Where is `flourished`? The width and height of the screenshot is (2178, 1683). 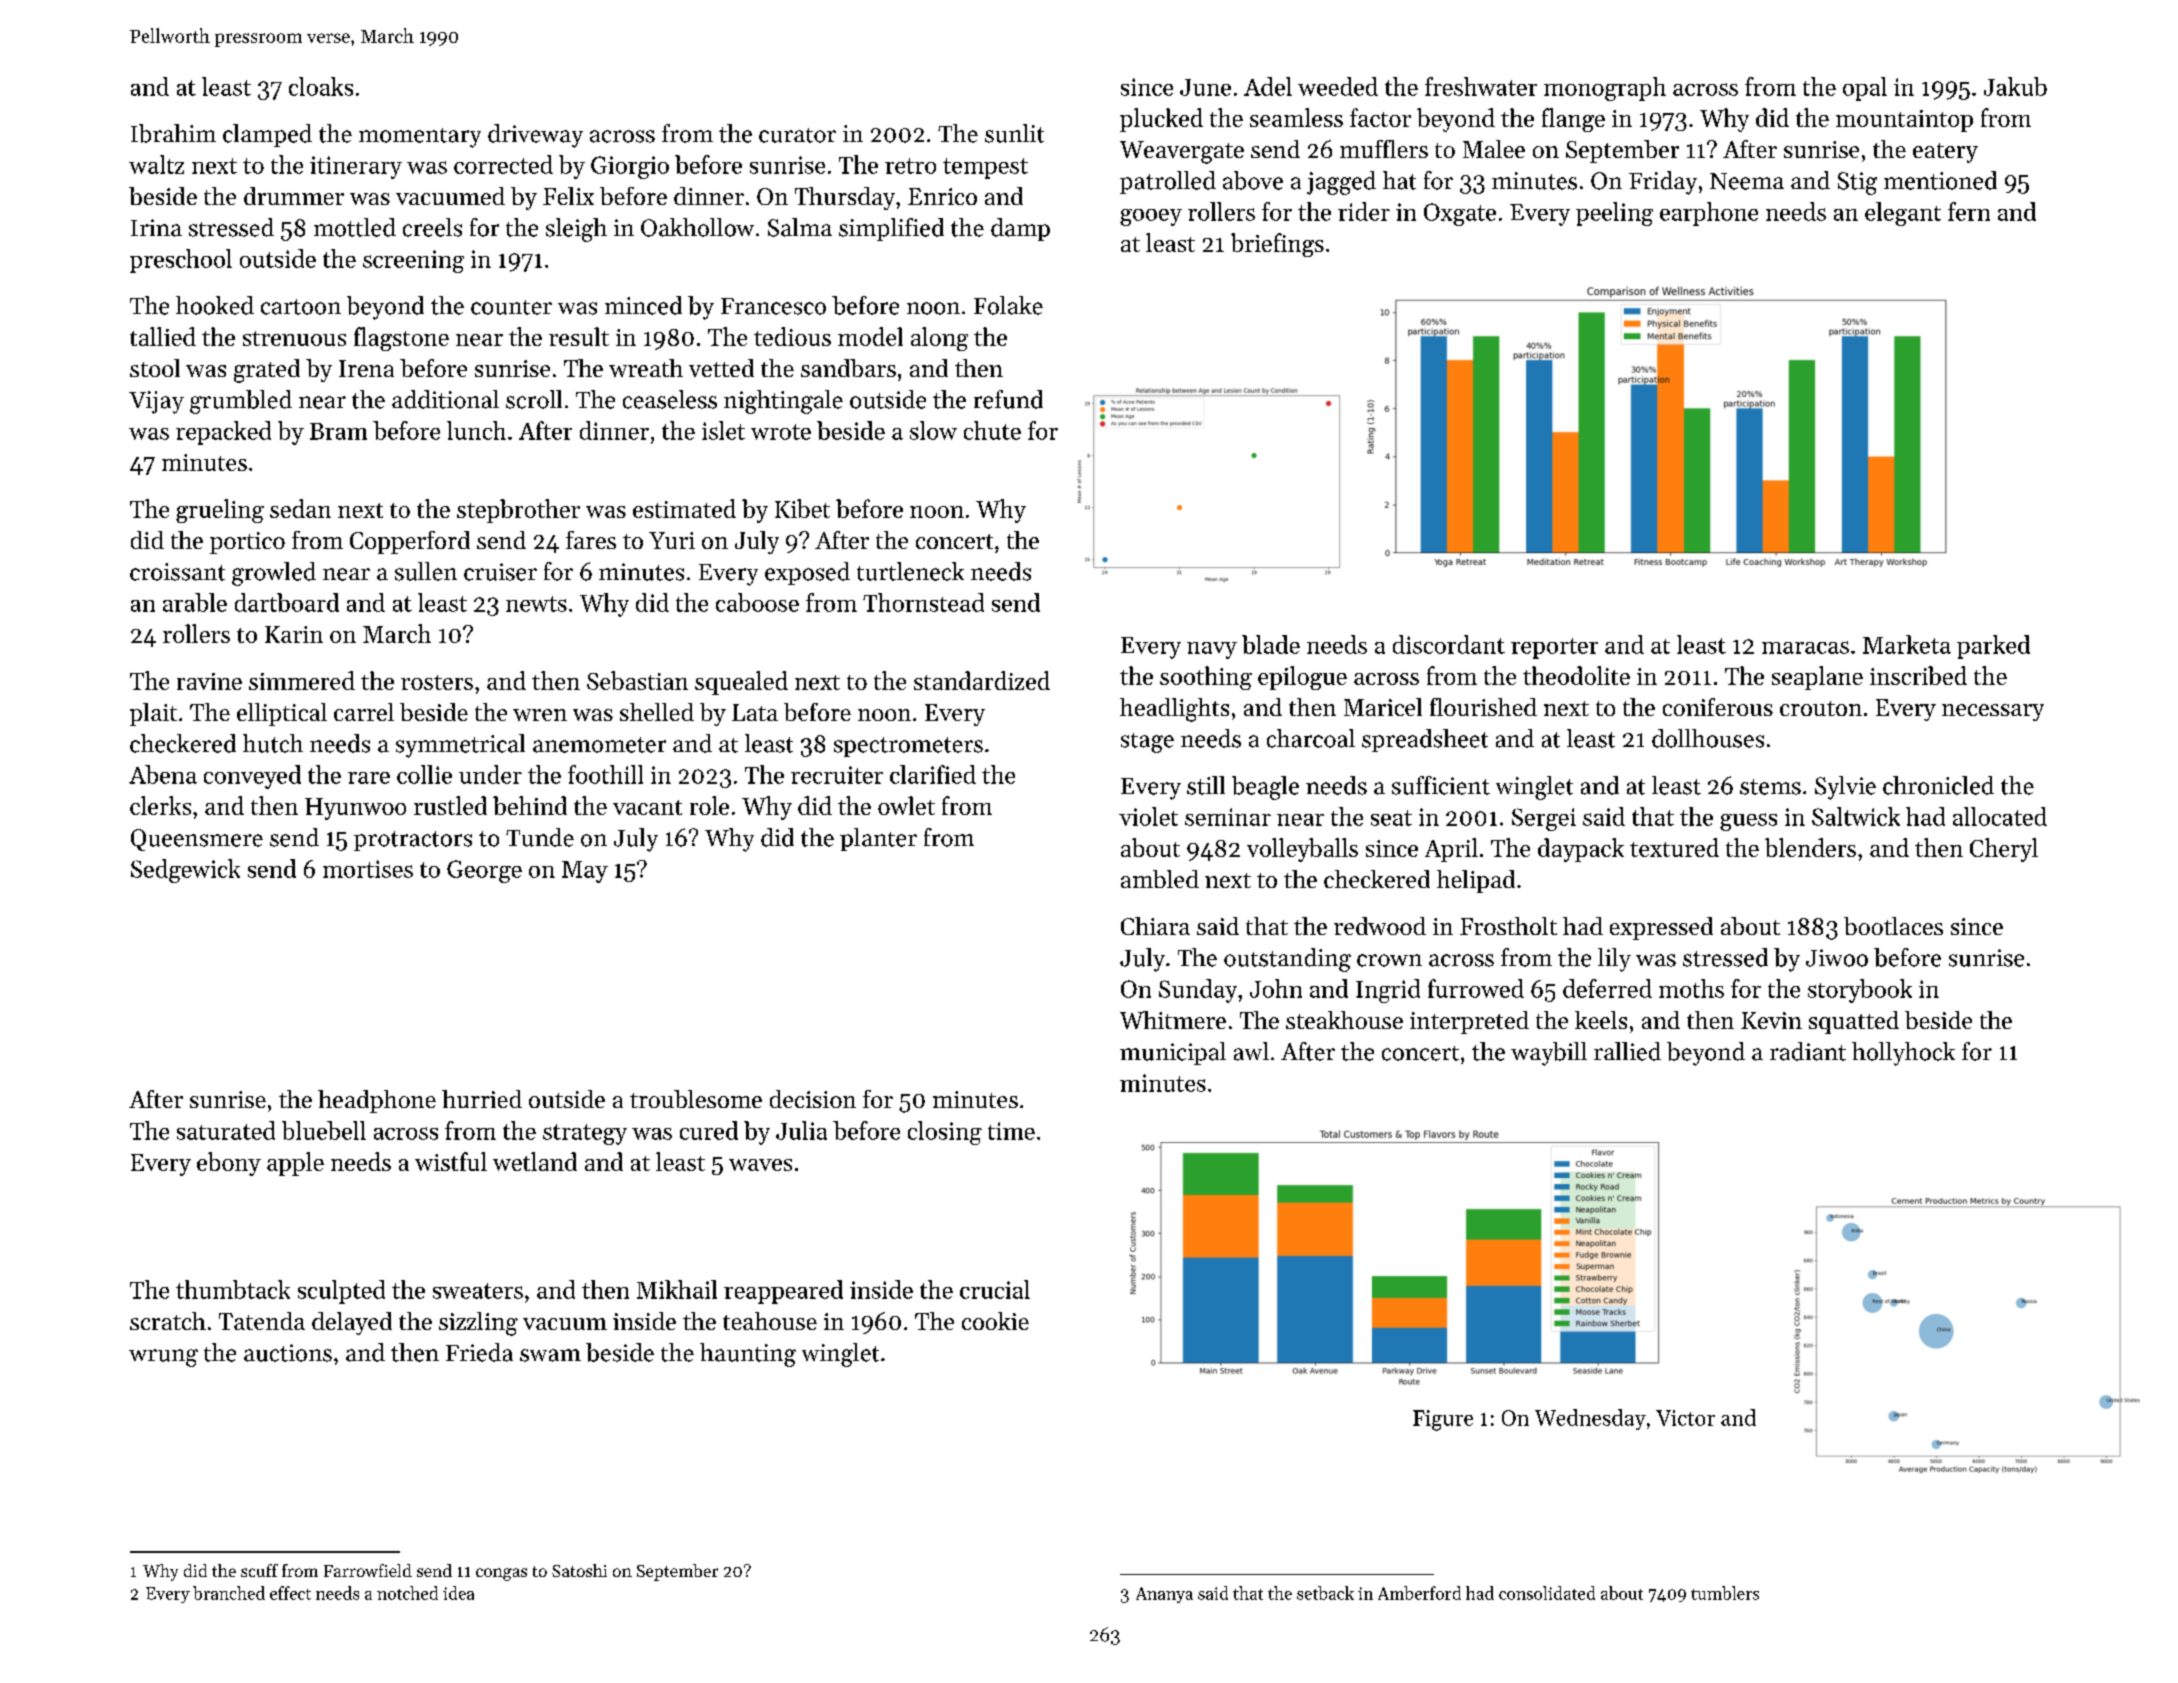
flourished is located at coordinates (1483, 707).
